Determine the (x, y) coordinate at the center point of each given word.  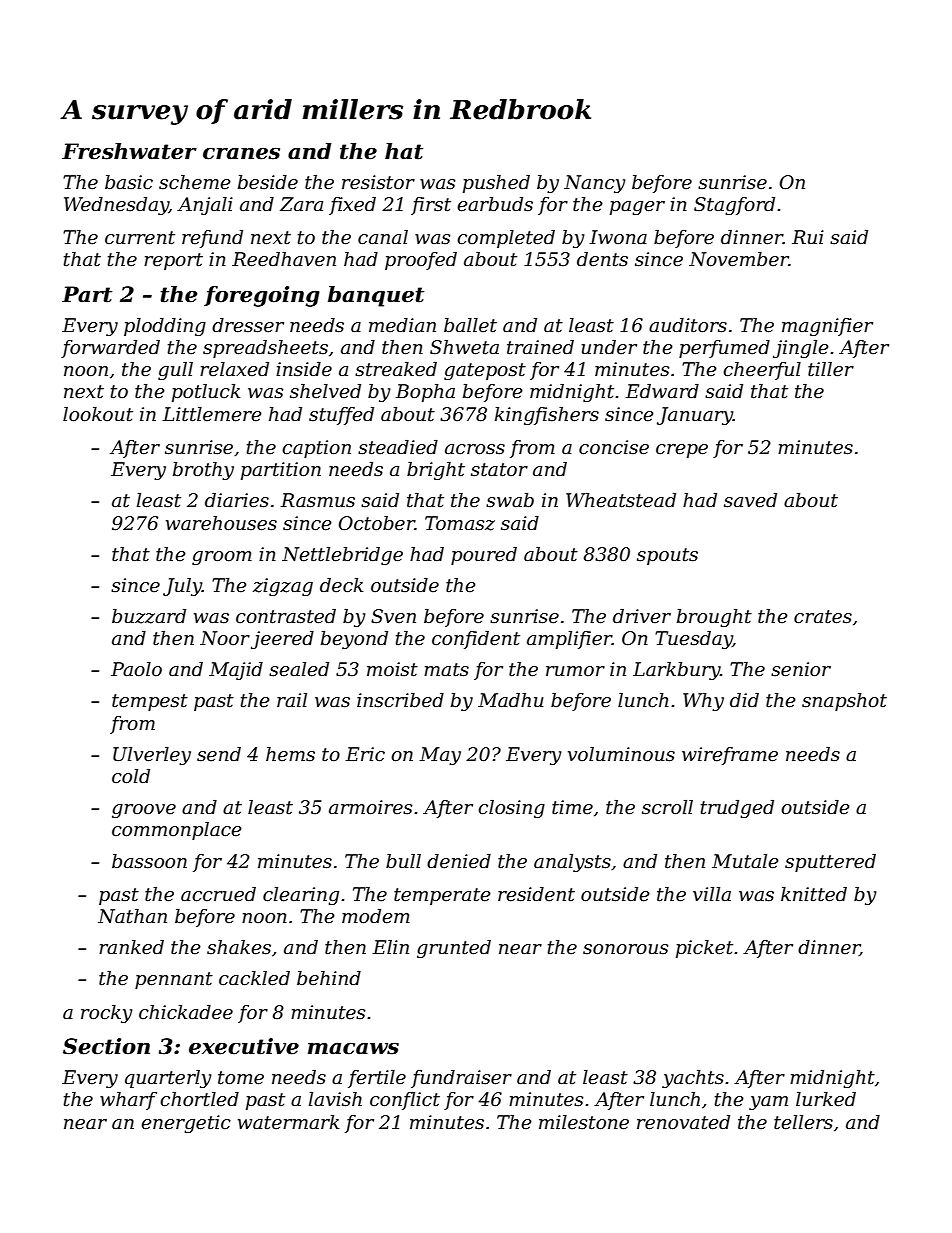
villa (712, 894)
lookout (98, 414)
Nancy (595, 184)
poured (484, 556)
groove (144, 811)
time (572, 807)
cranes (241, 153)
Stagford (734, 206)
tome (241, 1078)
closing (511, 809)
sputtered (830, 863)
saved (750, 500)
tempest (150, 702)
